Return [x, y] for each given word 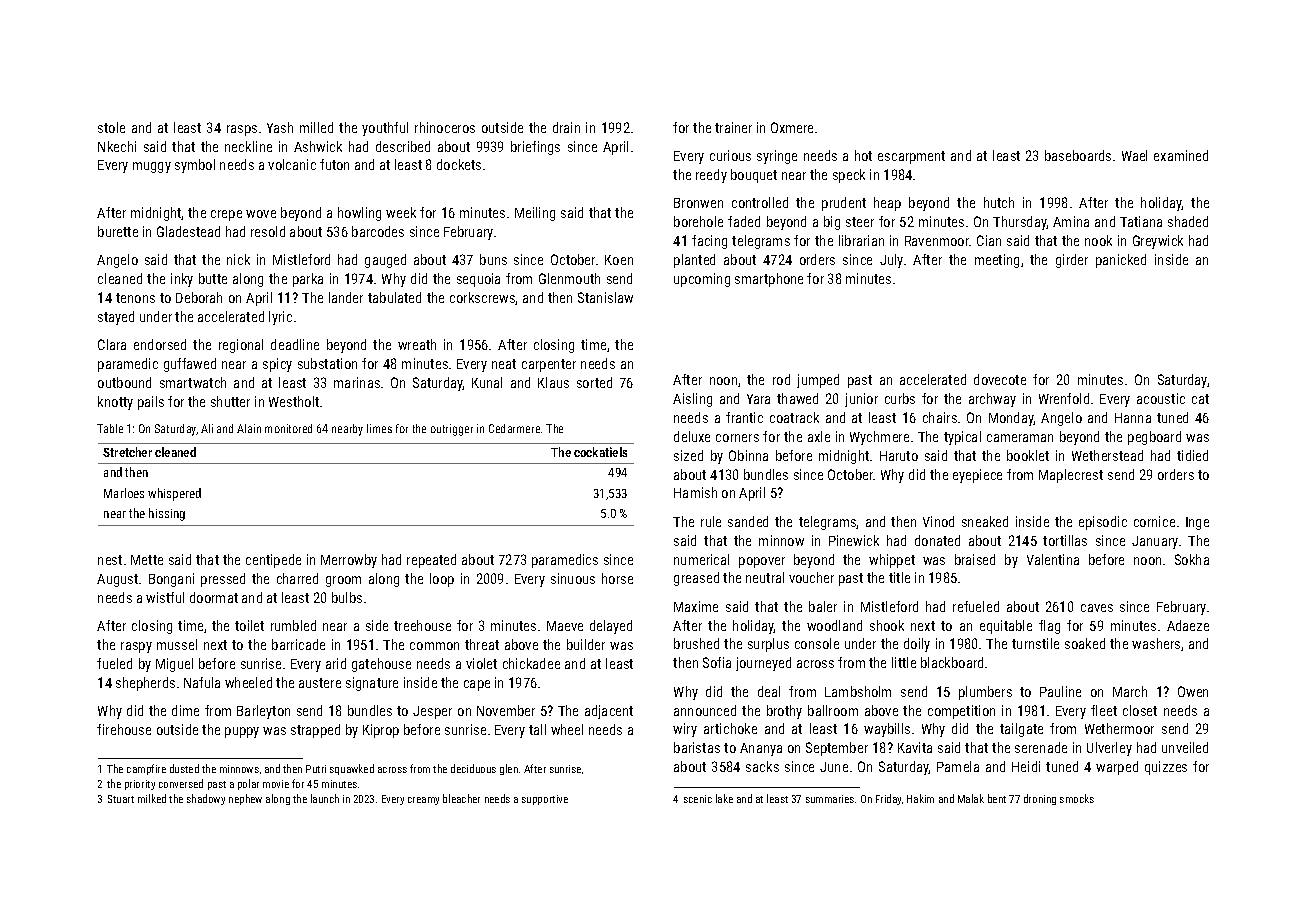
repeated [431, 561]
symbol [195, 166]
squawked [352, 769]
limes [379, 428]
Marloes [124, 493]
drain [566, 127]
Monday [1011, 419]
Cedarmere [514, 428]
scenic [698, 799]
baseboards [1078, 155]
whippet [892, 561]
